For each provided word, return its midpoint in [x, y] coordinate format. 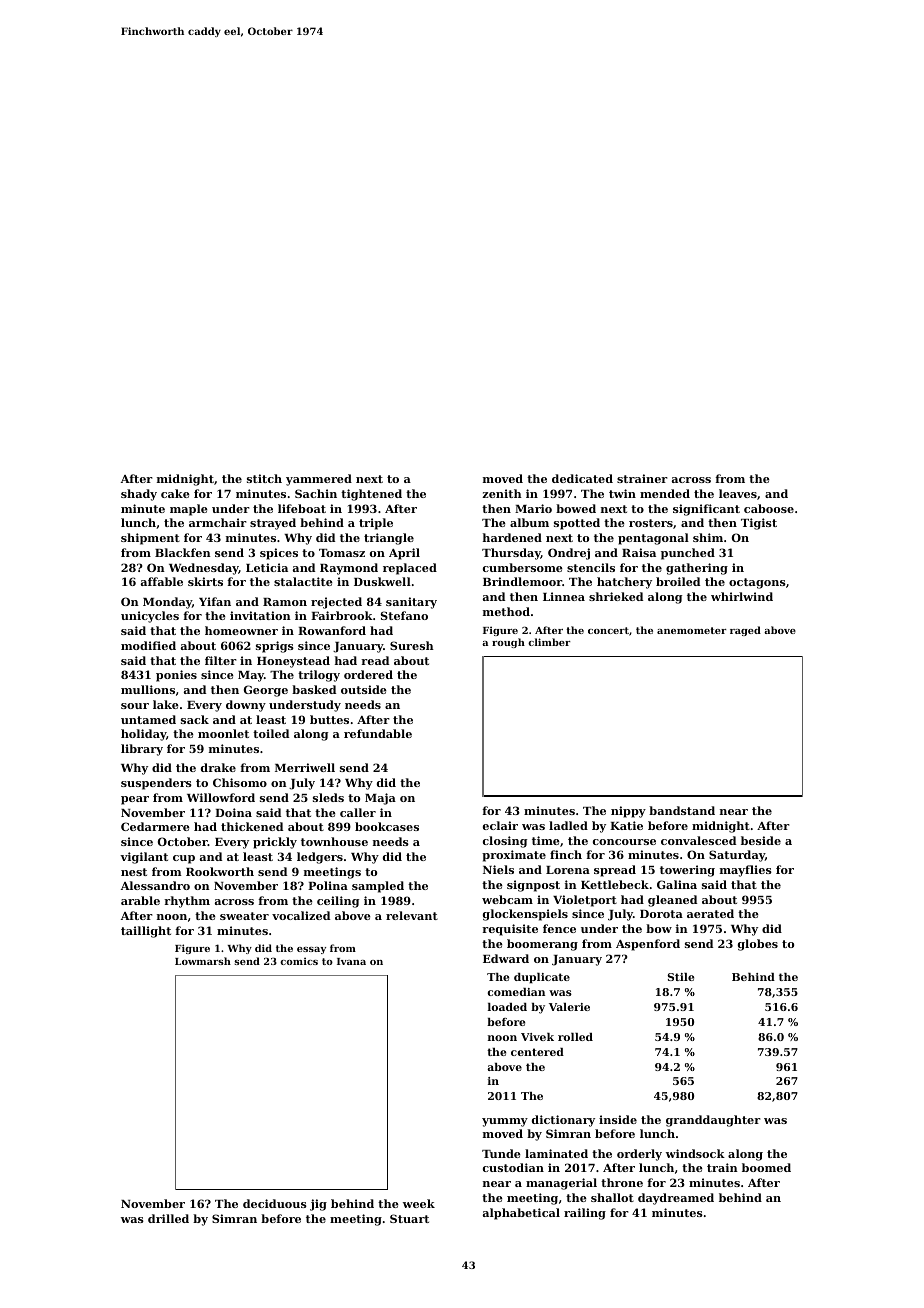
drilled [168, 1218]
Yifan [215, 601]
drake [218, 767]
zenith [502, 493]
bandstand [682, 810]
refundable [378, 733]
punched [688, 554]
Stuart [409, 1218]
